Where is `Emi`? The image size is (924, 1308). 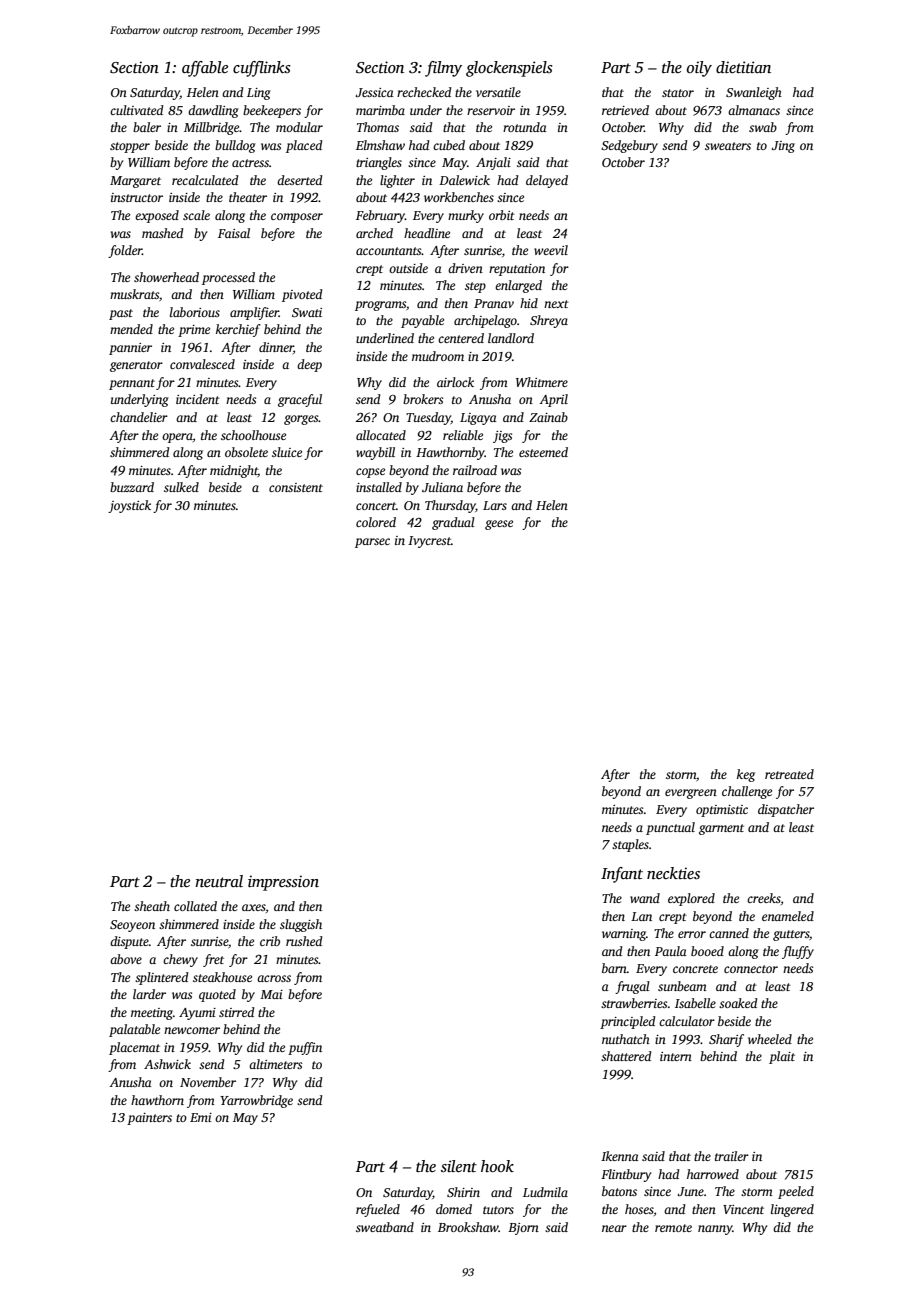
Emi is located at coordinates (201, 1117).
